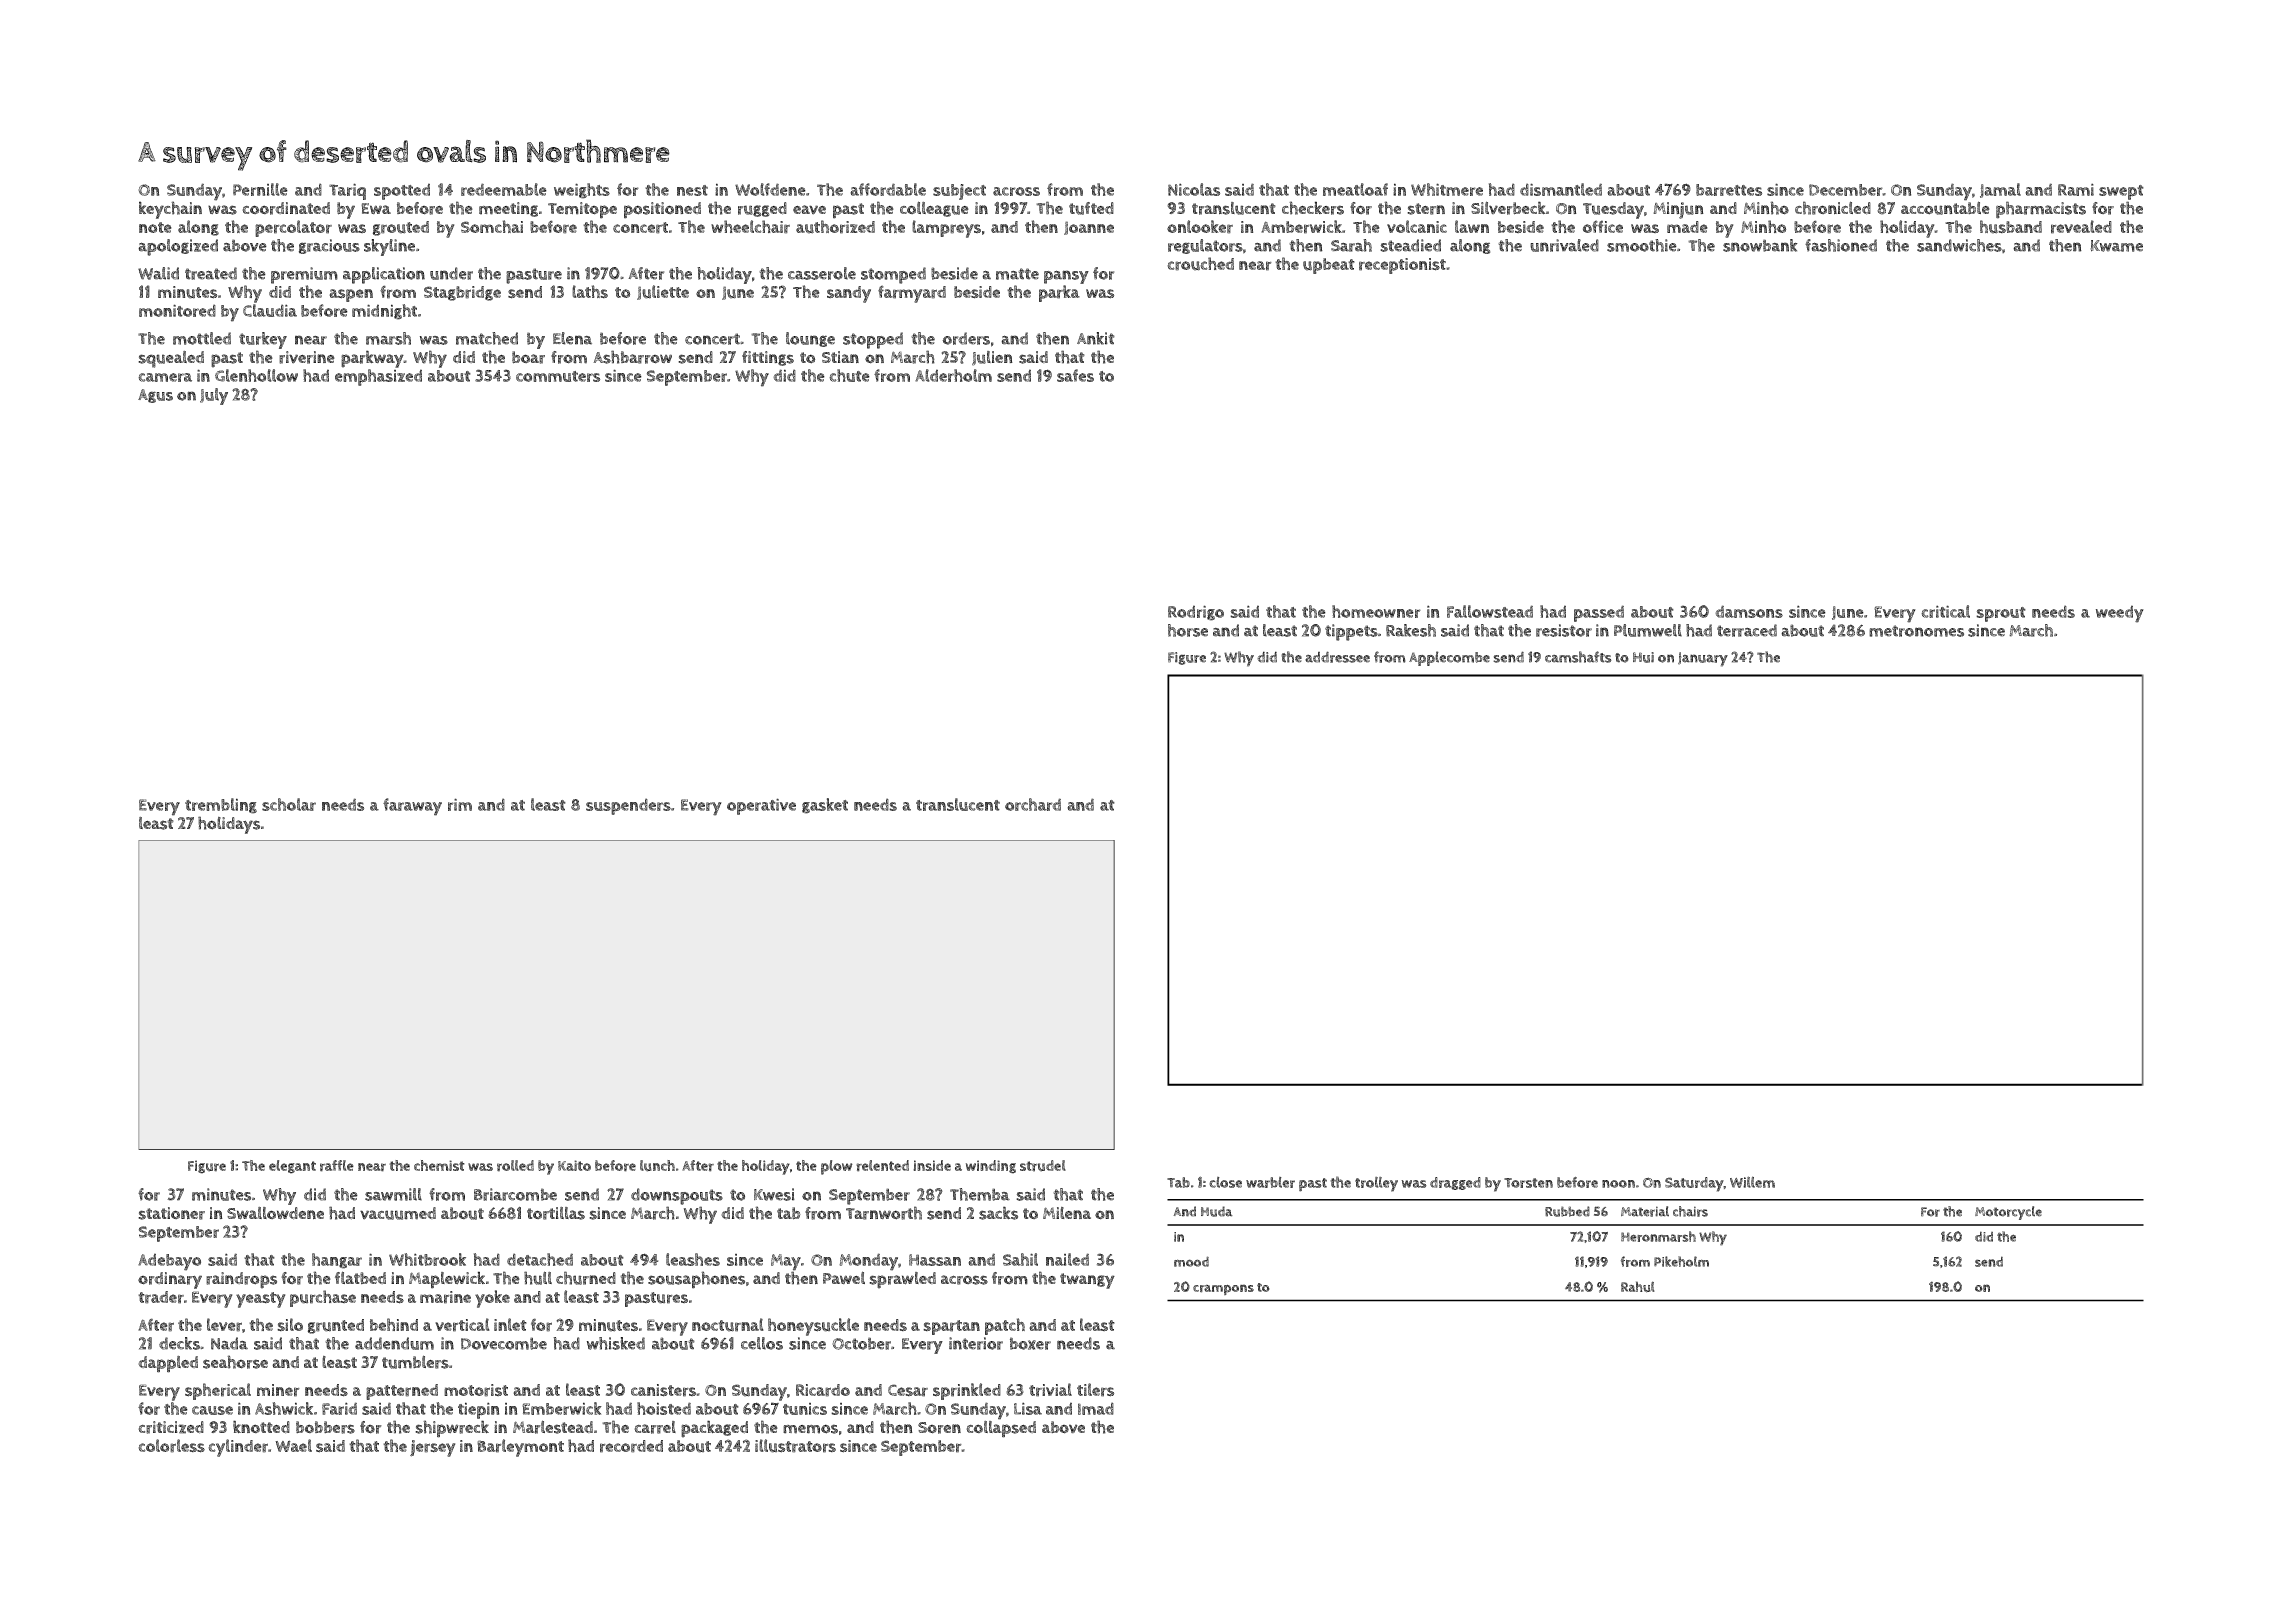 The width and height of the screenshot is (2282, 1614). What do you see at coordinates (1033, 804) in the screenshot?
I see `orchard` at bounding box center [1033, 804].
